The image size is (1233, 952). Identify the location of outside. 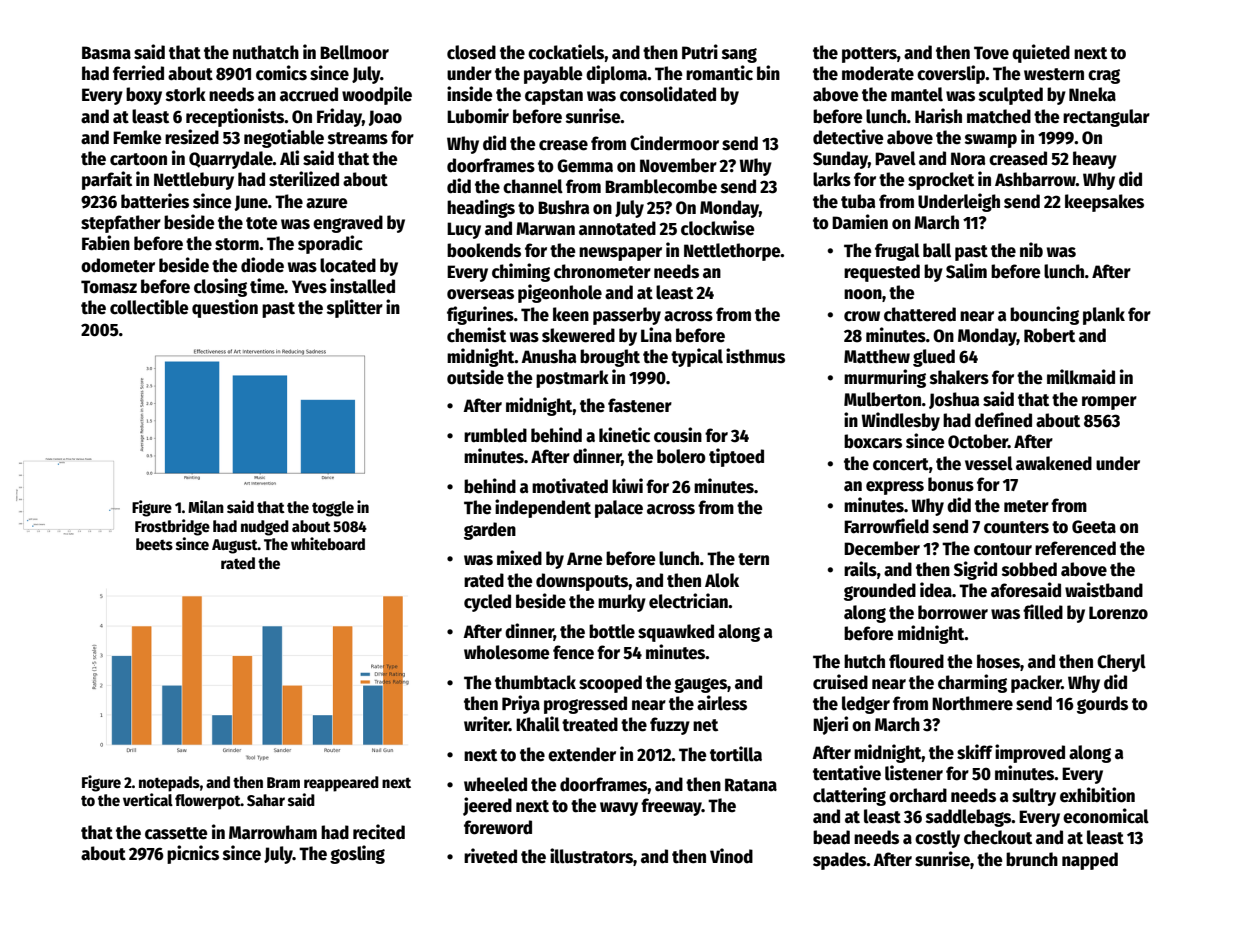
(475, 377).
